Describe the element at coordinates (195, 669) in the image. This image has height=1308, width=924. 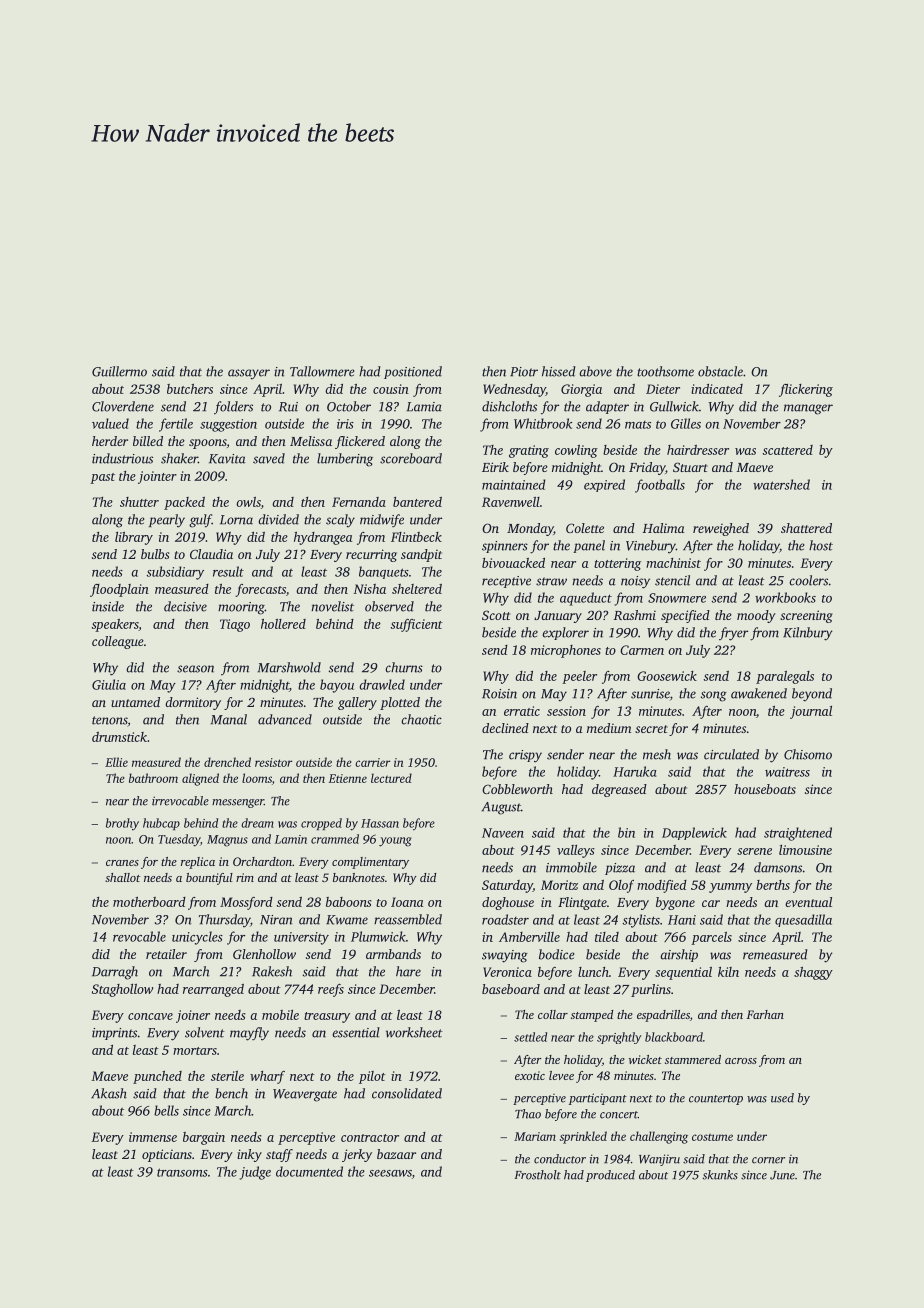
I see `season` at that location.
